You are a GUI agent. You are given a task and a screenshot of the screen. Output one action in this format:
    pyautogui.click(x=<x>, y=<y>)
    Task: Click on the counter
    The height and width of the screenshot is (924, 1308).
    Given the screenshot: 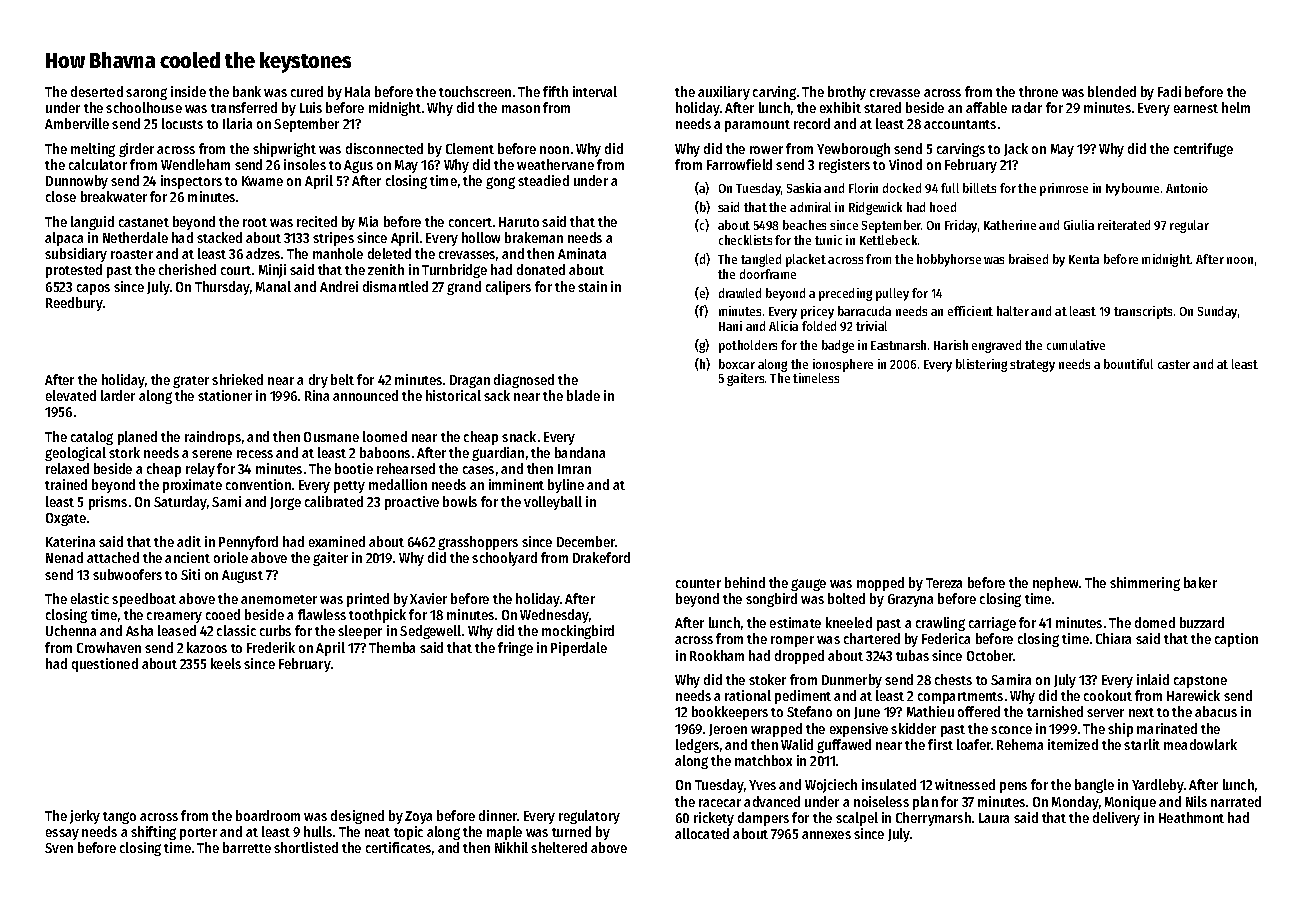 What is the action you would take?
    pyautogui.click(x=698, y=583)
